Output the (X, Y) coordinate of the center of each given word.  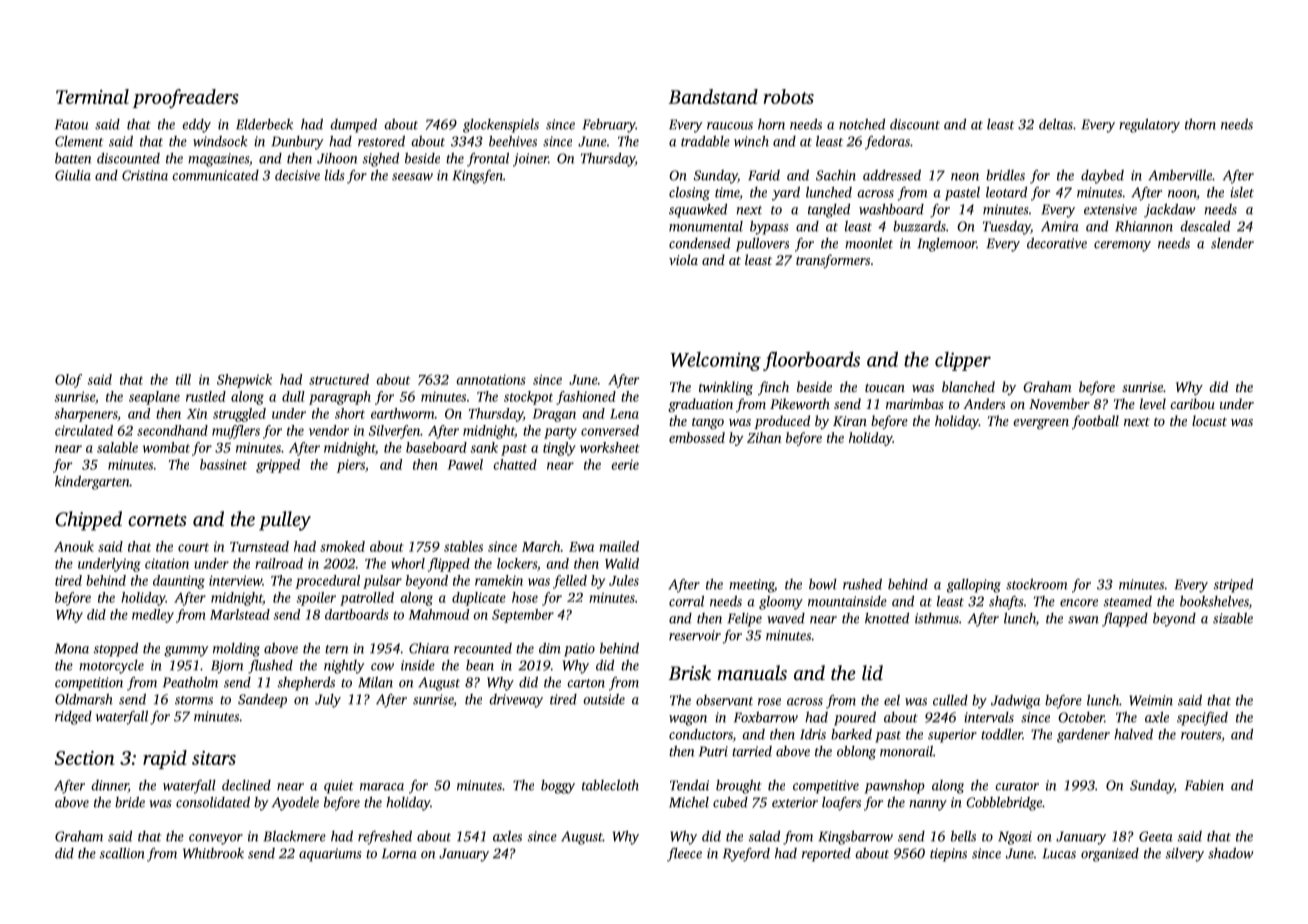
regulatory (1149, 126)
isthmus (937, 618)
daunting (179, 582)
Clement (79, 141)
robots (789, 96)
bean (480, 665)
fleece (684, 855)
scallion (122, 853)
